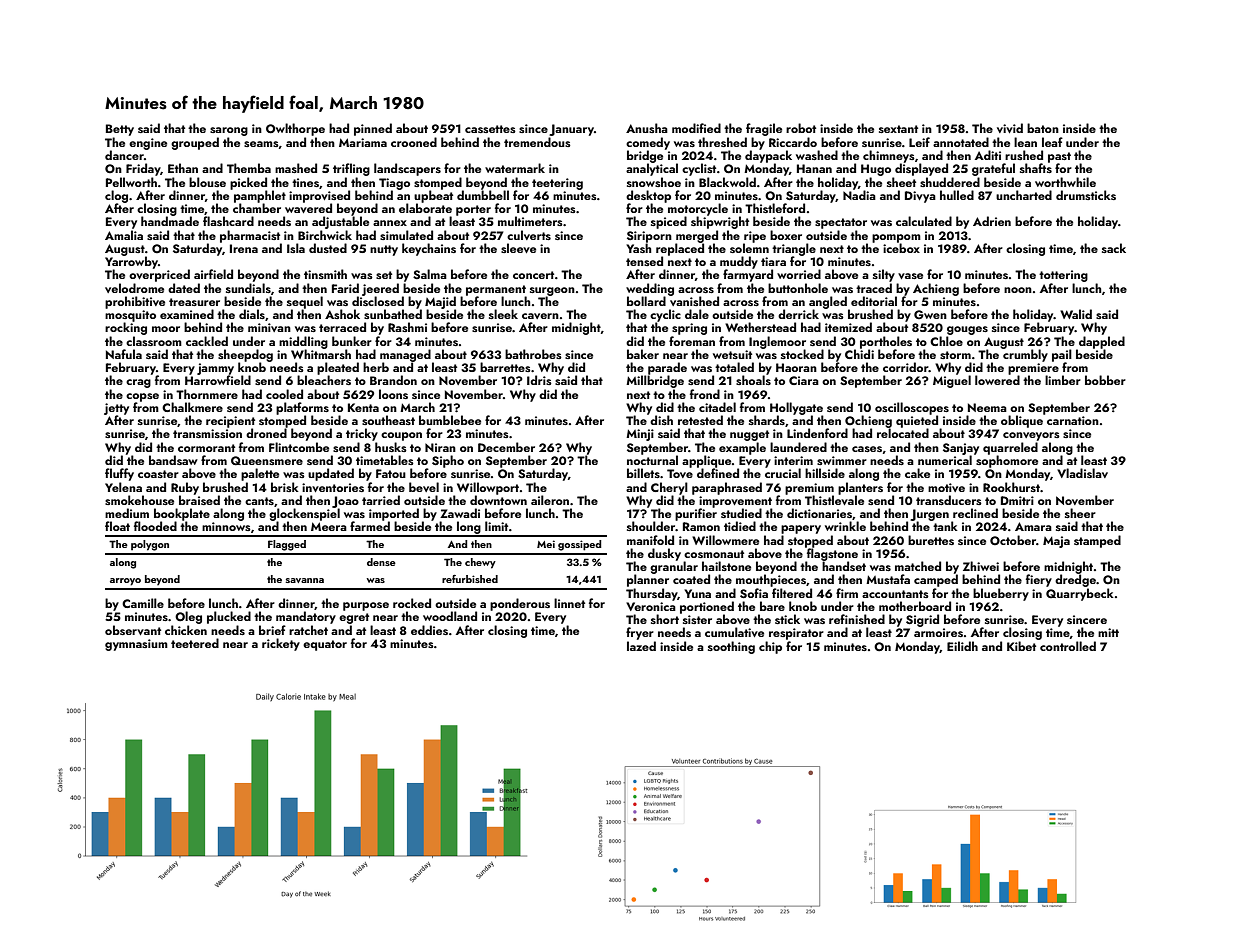 The width and height of the screenshot is (1233, 952). What do you see at coordinates (753, 380) in the screenshot?
I see `shoals` at bounding box center [753, 380].
